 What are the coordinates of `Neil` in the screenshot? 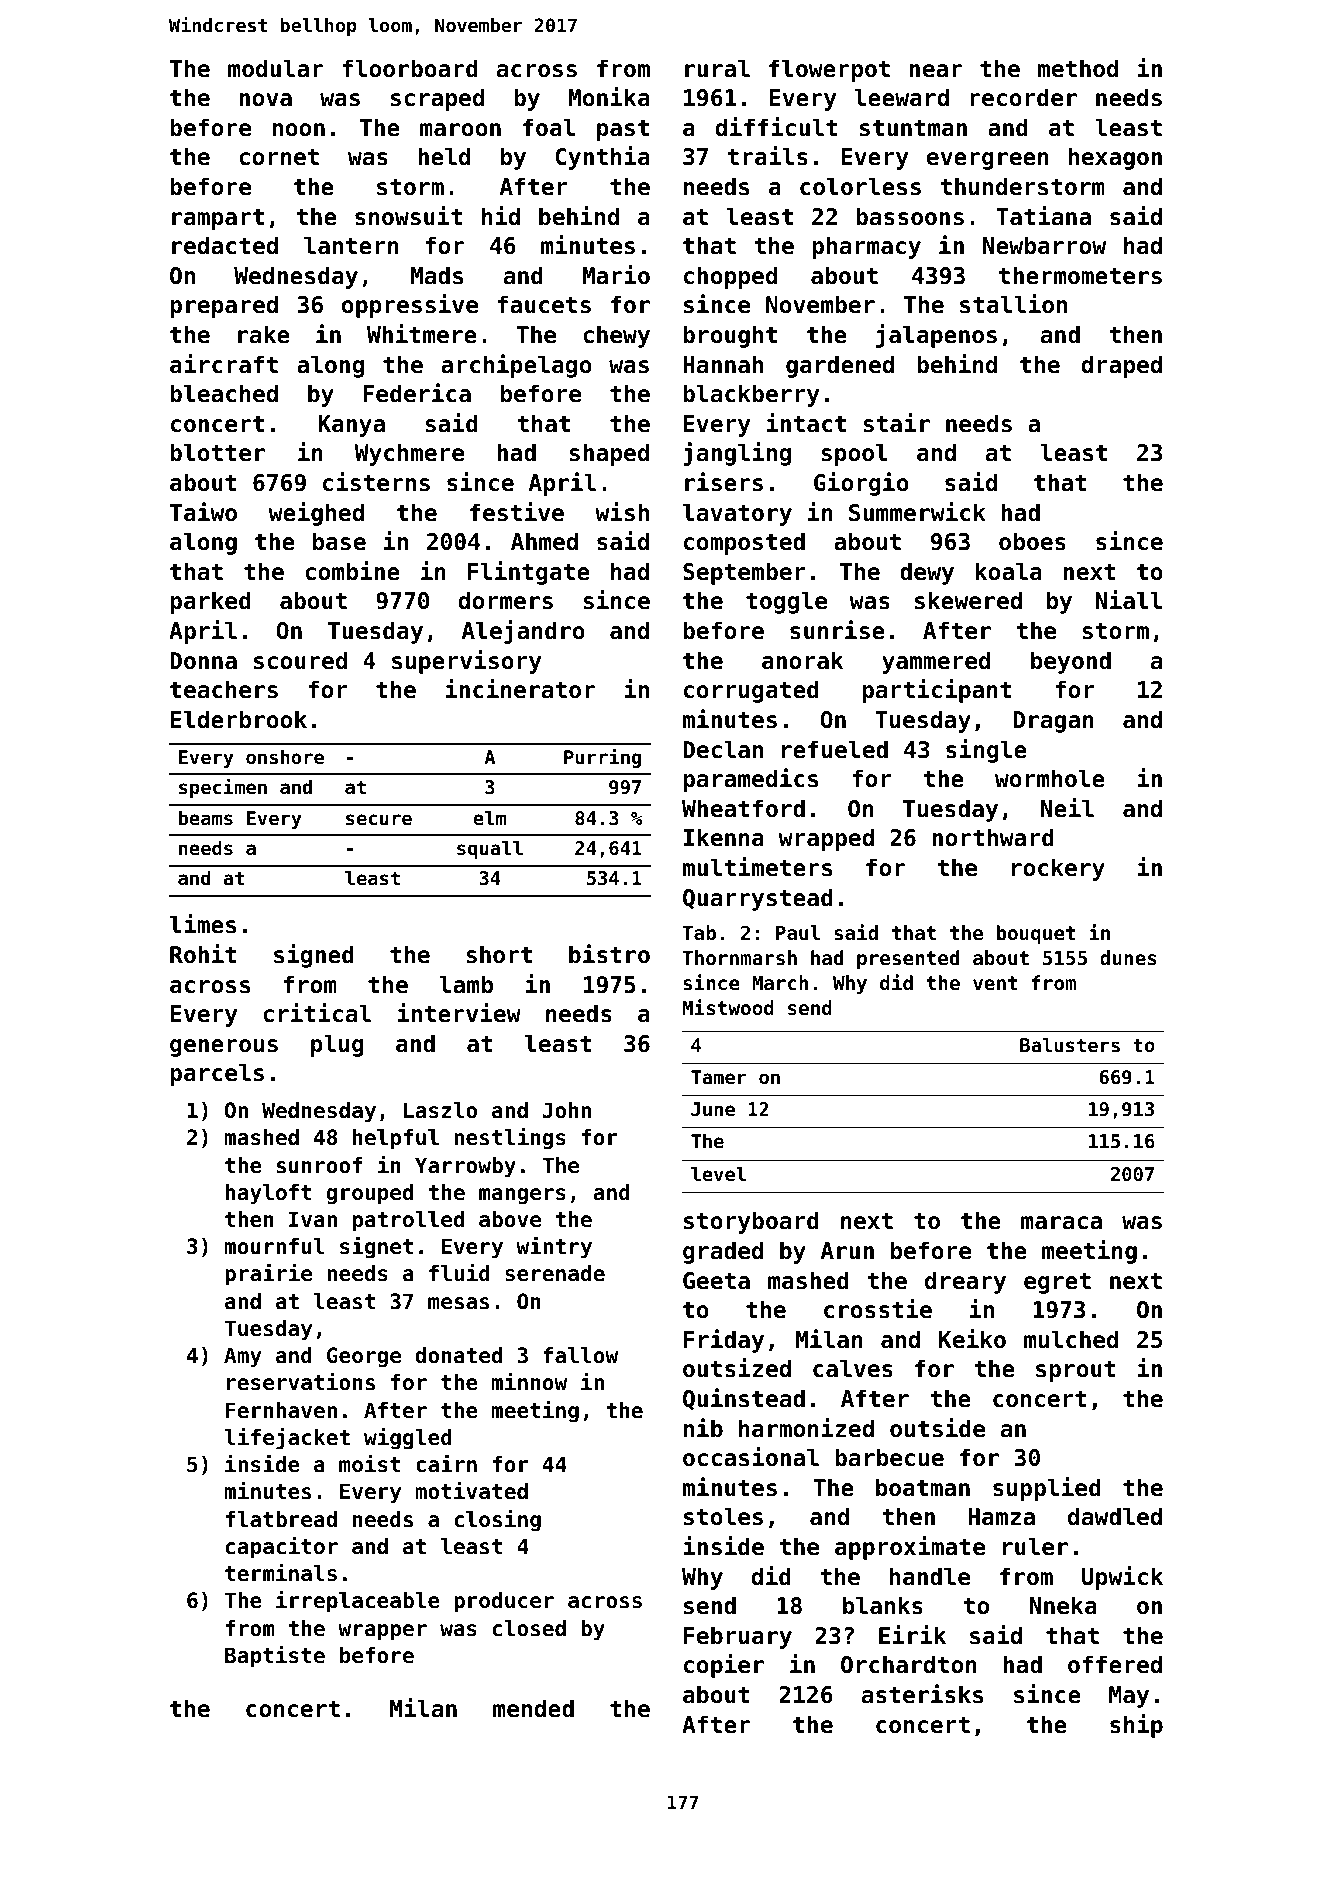 It's located at (1067, 808).
